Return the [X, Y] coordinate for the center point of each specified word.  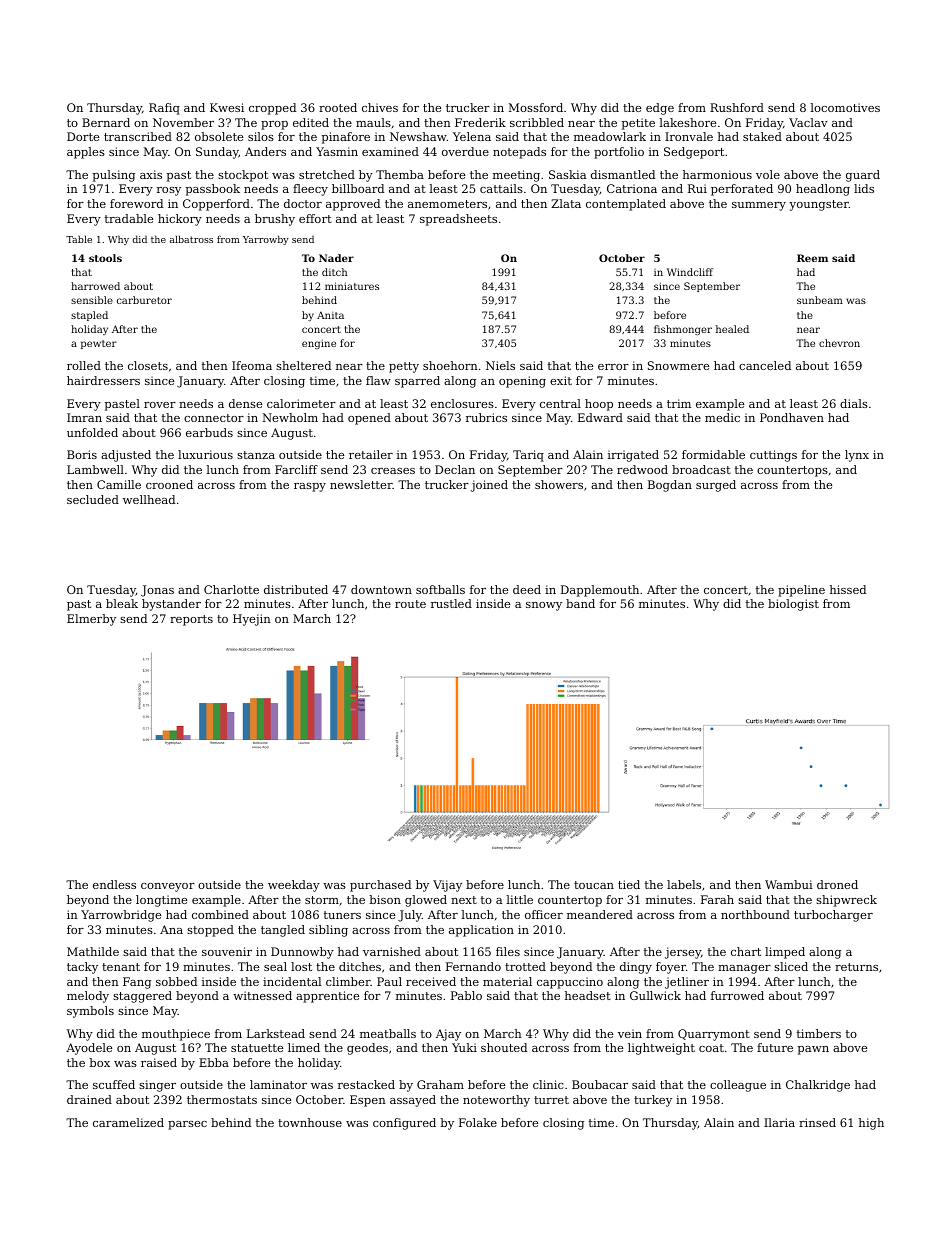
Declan [455, 469]
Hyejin [252, 620]
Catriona [632, 188]
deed [527, 589]
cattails [501, 188]
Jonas [157, 591]
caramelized [128, 1122]
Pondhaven [792, 417]
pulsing [114, 176]
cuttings [773, 456]
